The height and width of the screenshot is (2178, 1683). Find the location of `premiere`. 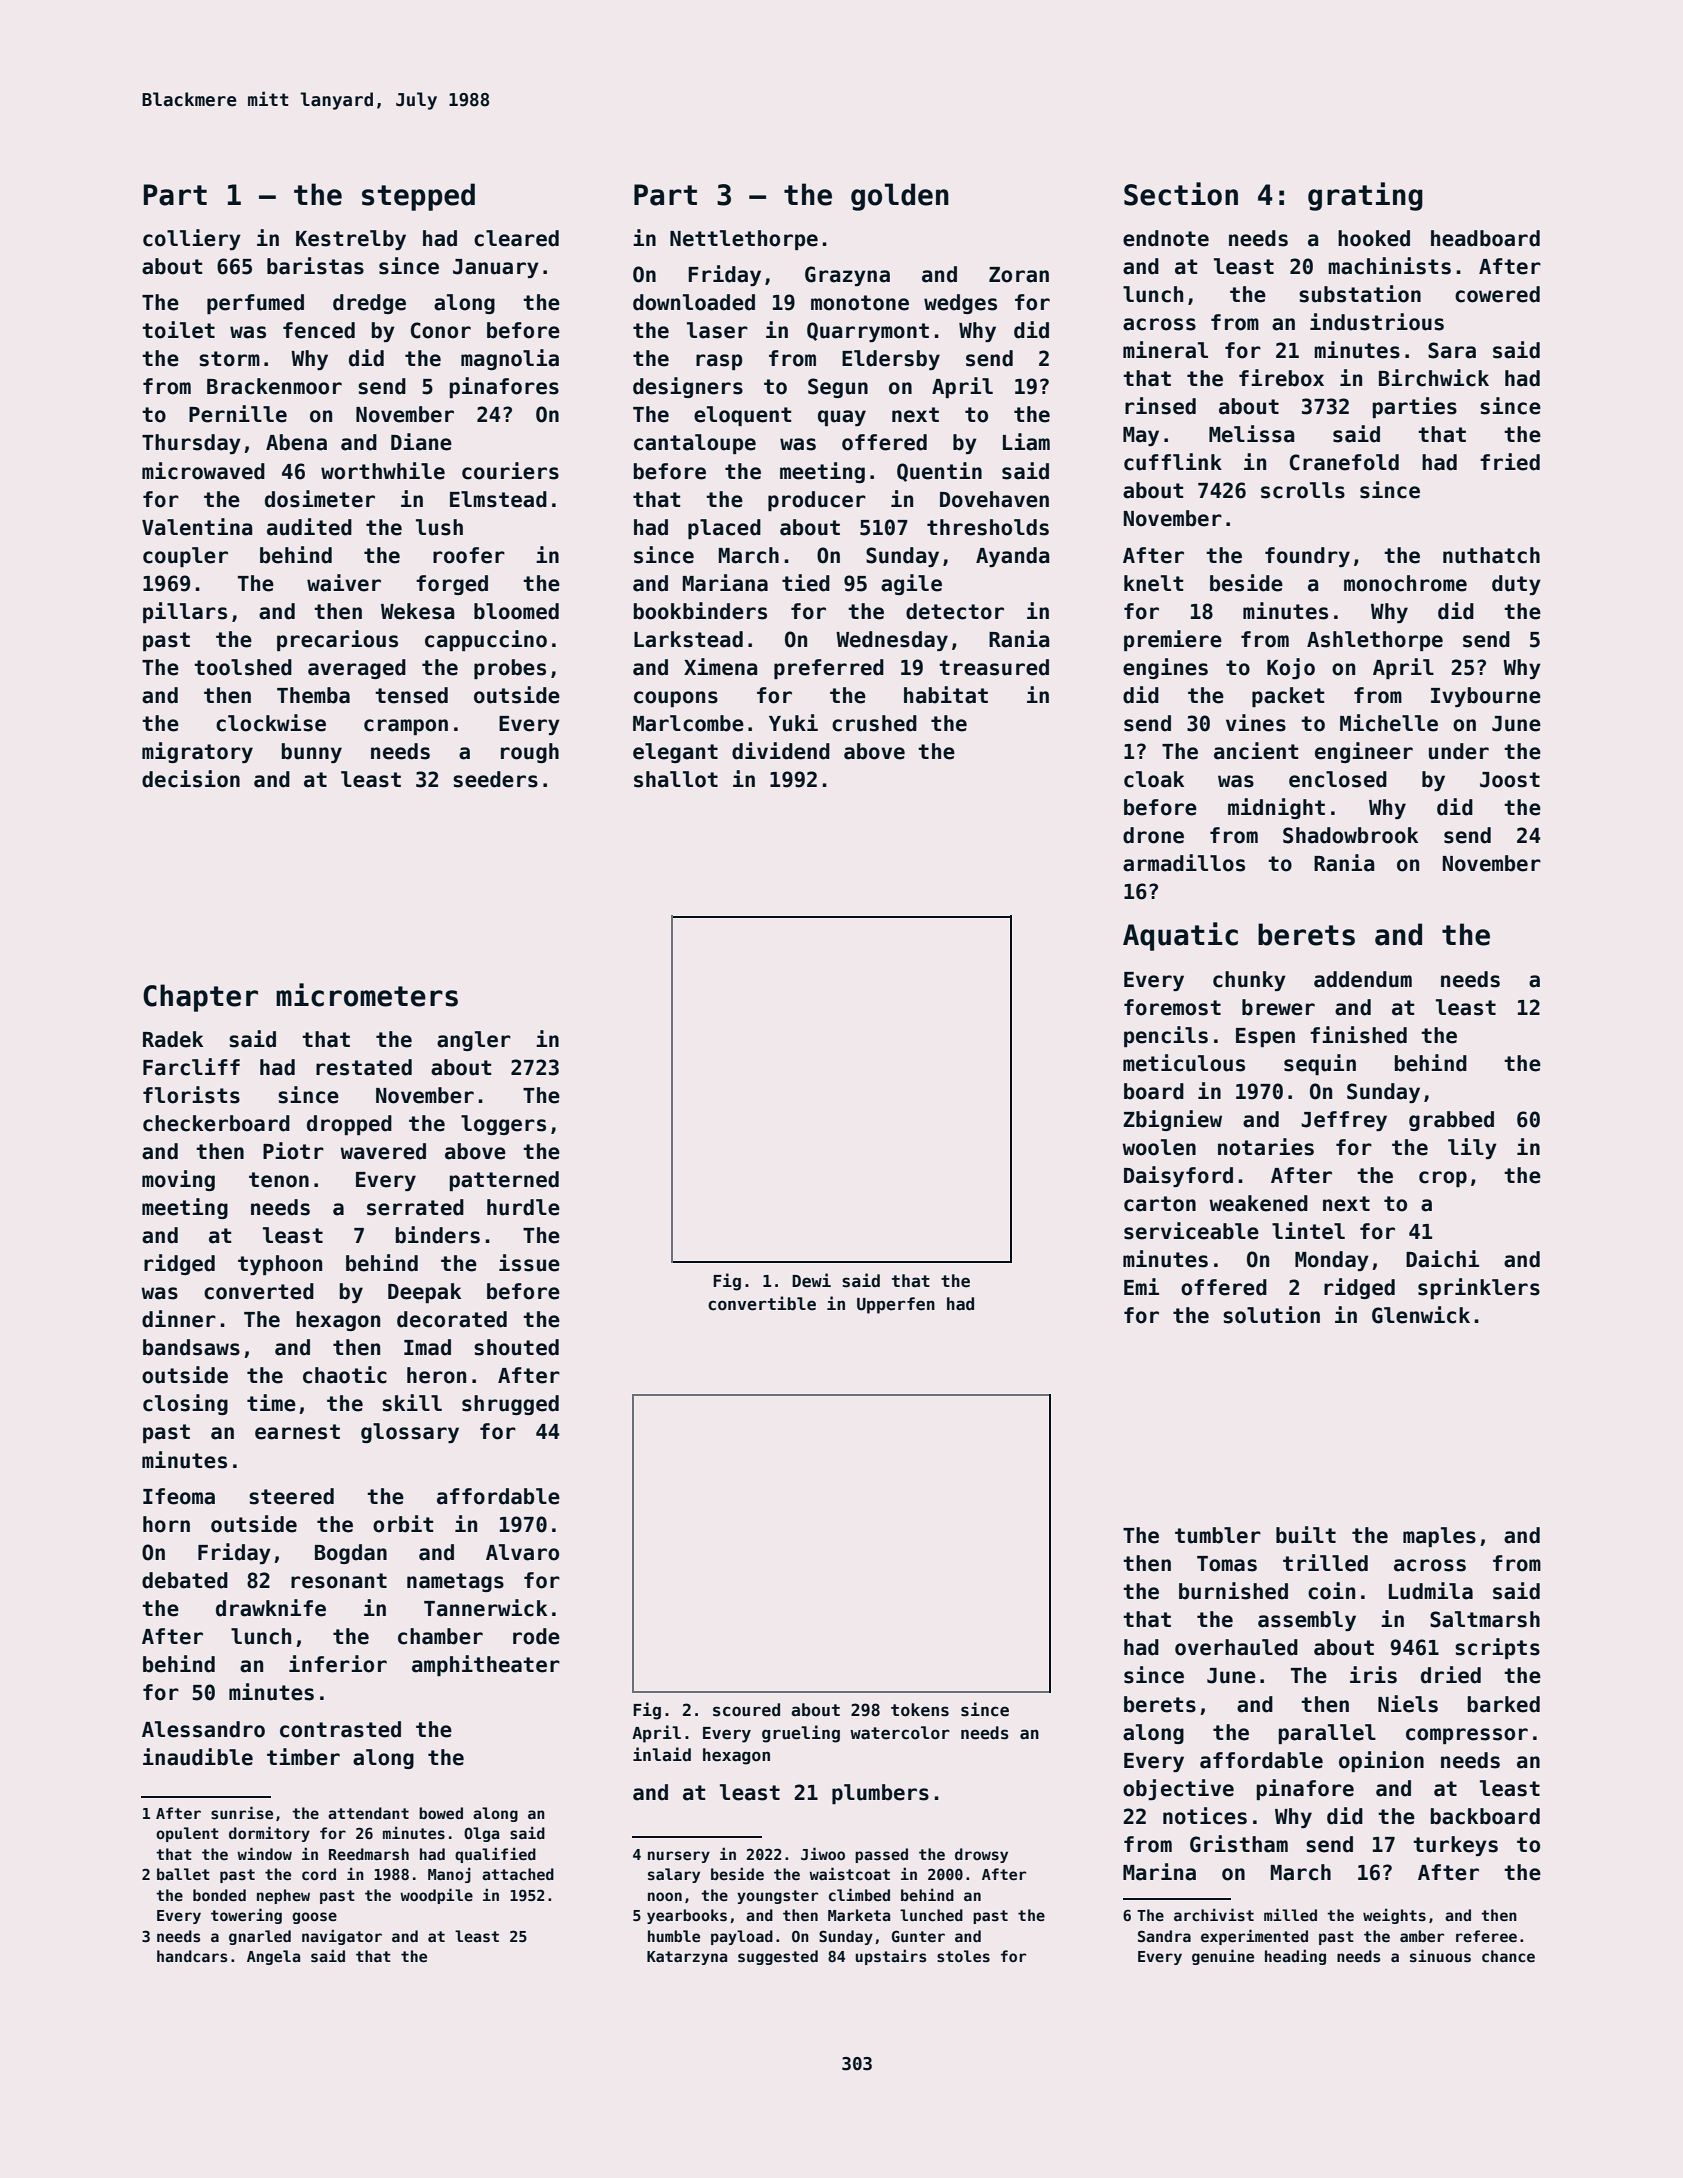

premiere is located at coordinates (1173, 640).
